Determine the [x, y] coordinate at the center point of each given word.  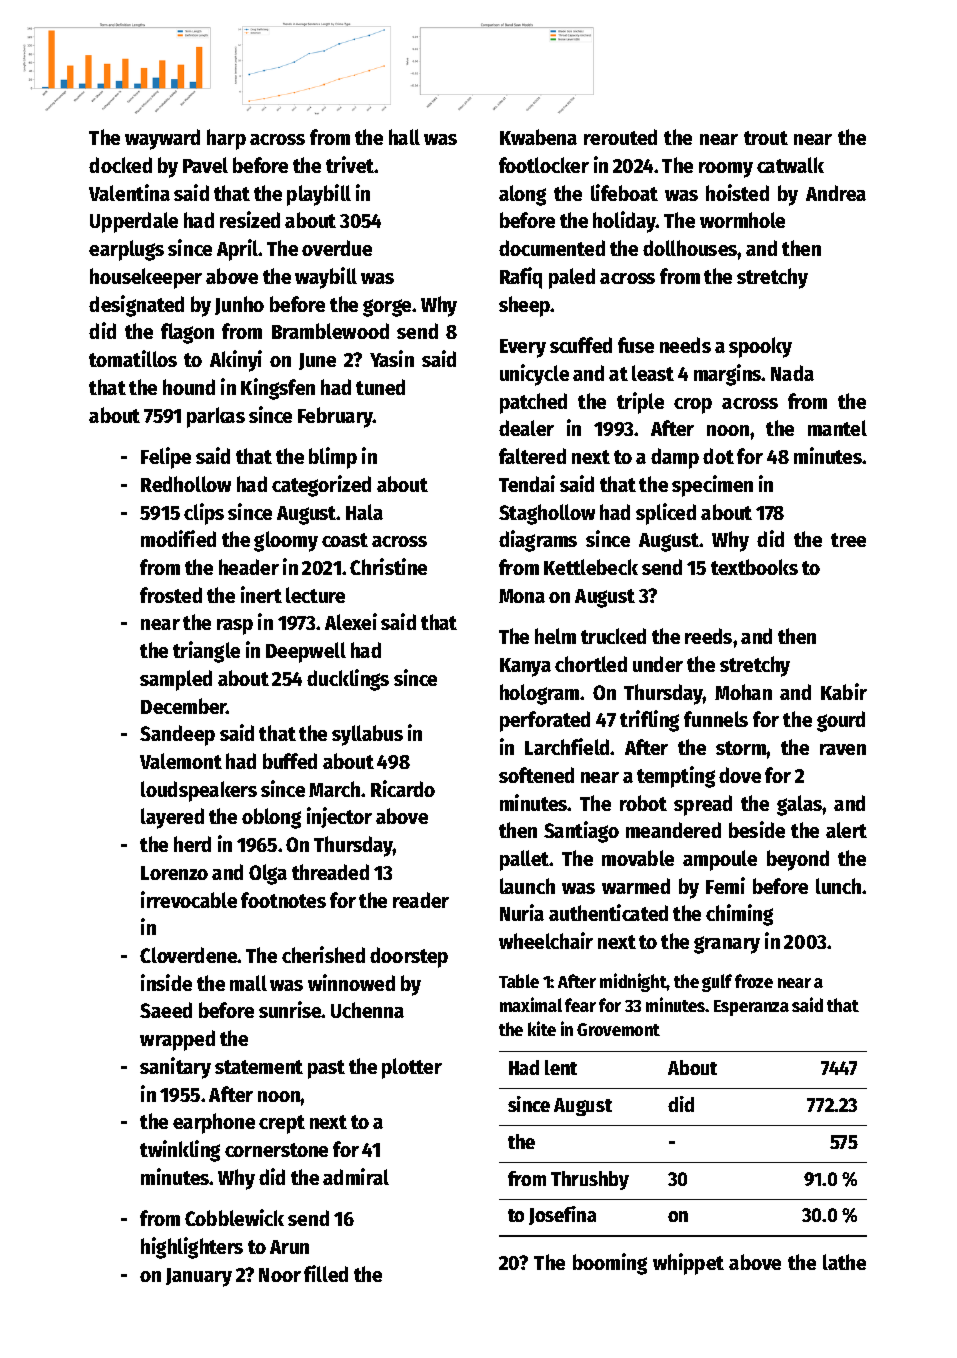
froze [754, 981]
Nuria [522, 912]
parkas [216, 417]
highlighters [192, 1248]
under [658, 664]
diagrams [538, 541]
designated [136, 306]
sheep [525, 306]
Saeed [166, 1010]
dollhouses [690, 248]
